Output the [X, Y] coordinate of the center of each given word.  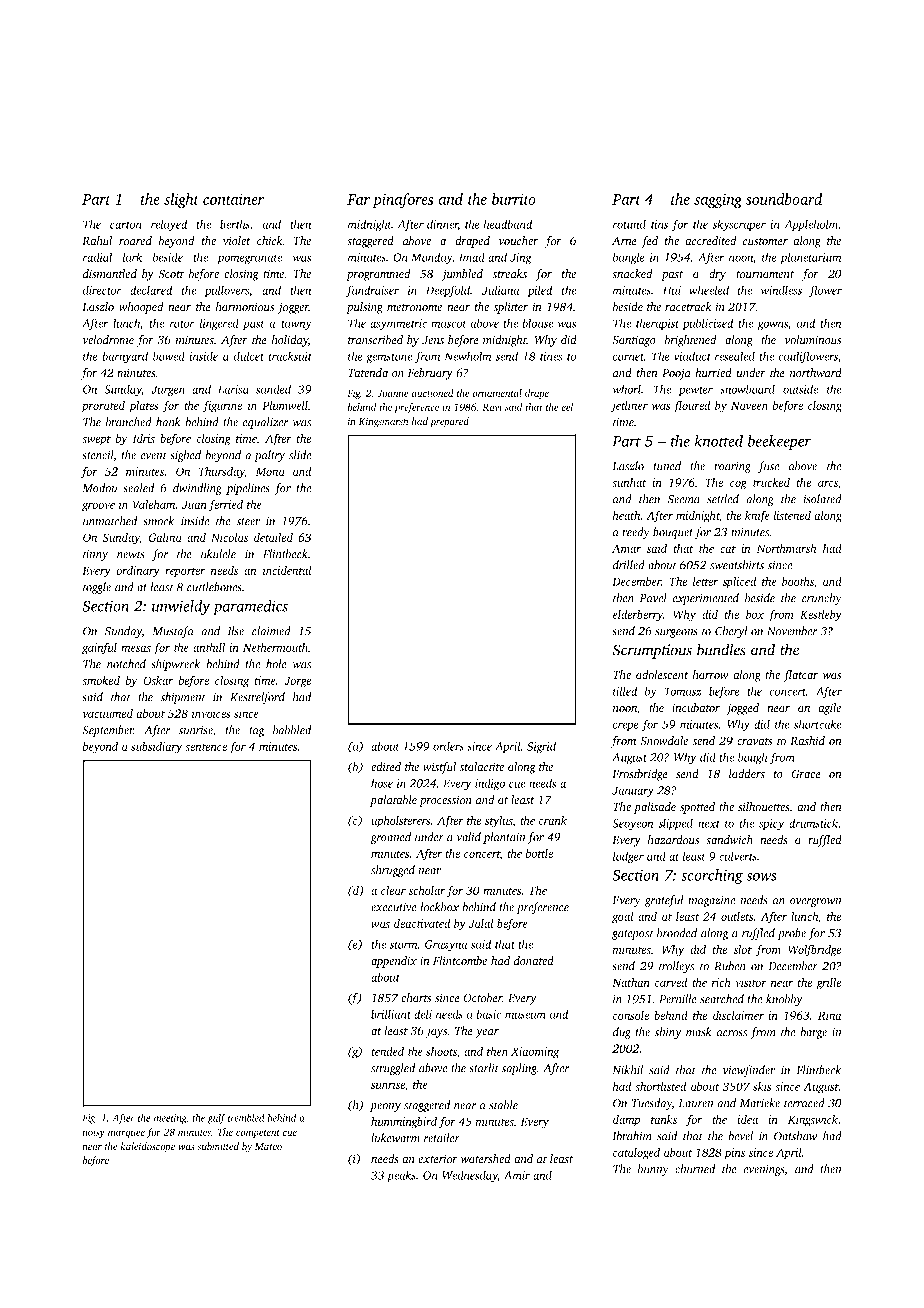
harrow [711, 675]
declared [151, 290]
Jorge [297, 682]
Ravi [492, 407]
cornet [628, 357]
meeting [170, 1119]
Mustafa [173, 632]
